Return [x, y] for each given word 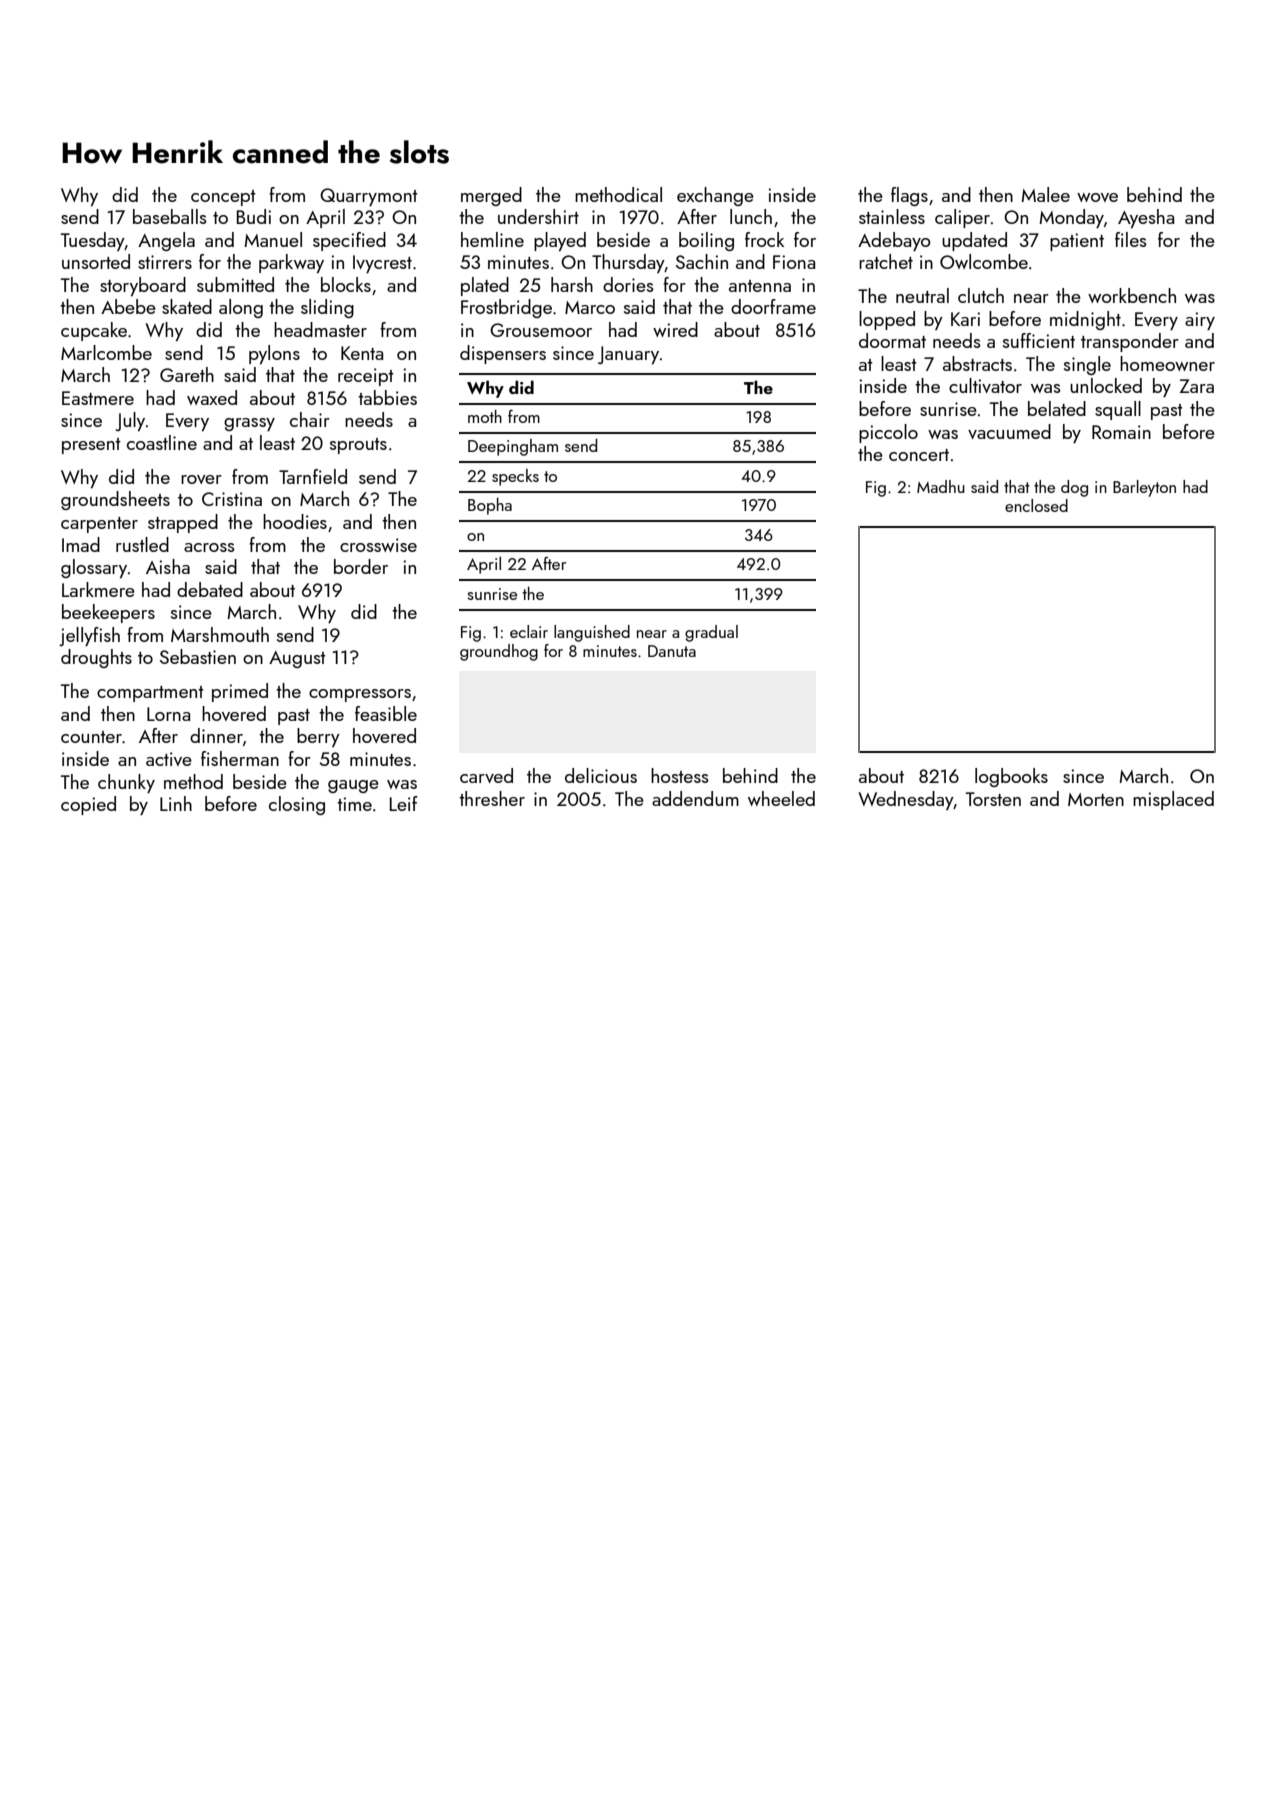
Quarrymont [369, 197]
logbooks [1011, 777]
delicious [601, 775]
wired [675, 329]
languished [592, 633]
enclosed [1036, 505]
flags [909, 196]
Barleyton [1144, 488]
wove [1097, 197]
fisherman [240, 758]
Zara [1197, 386]
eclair [529, 631]
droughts [96, 658]
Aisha [168, 566]
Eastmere [98, 398]
